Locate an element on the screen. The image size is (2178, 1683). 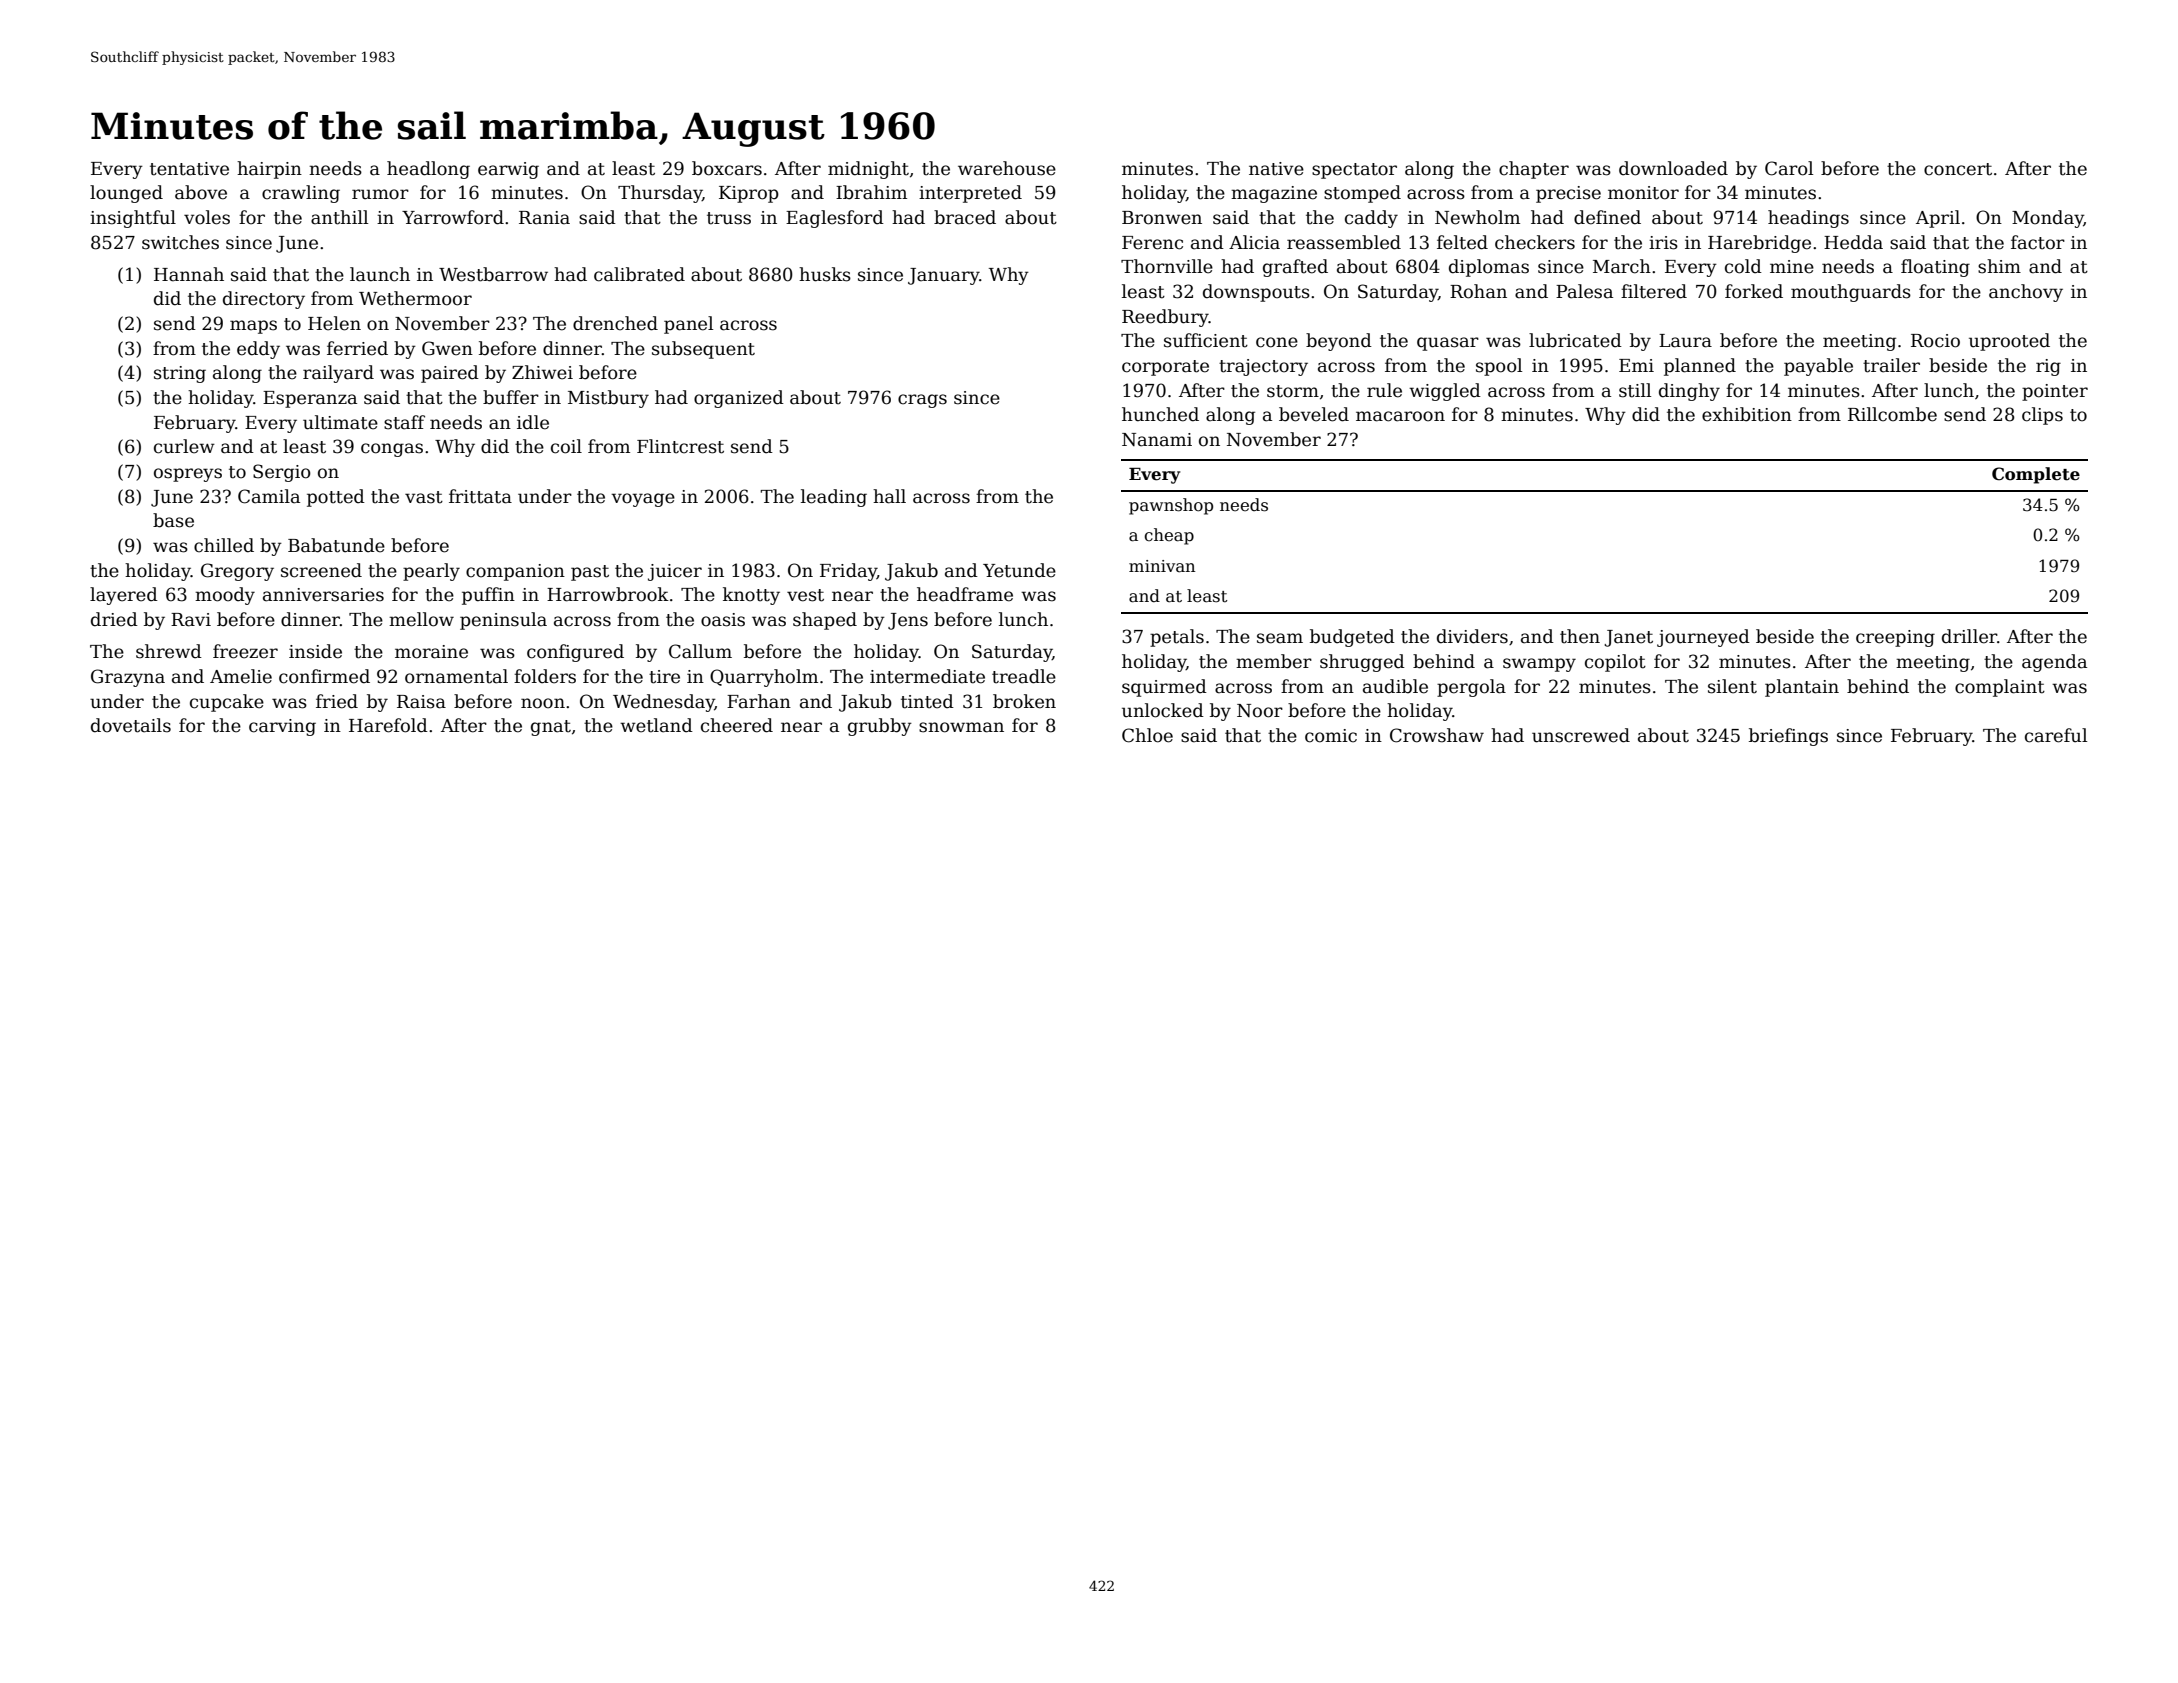
pawnshop is located at coordinates (1171, 506).
